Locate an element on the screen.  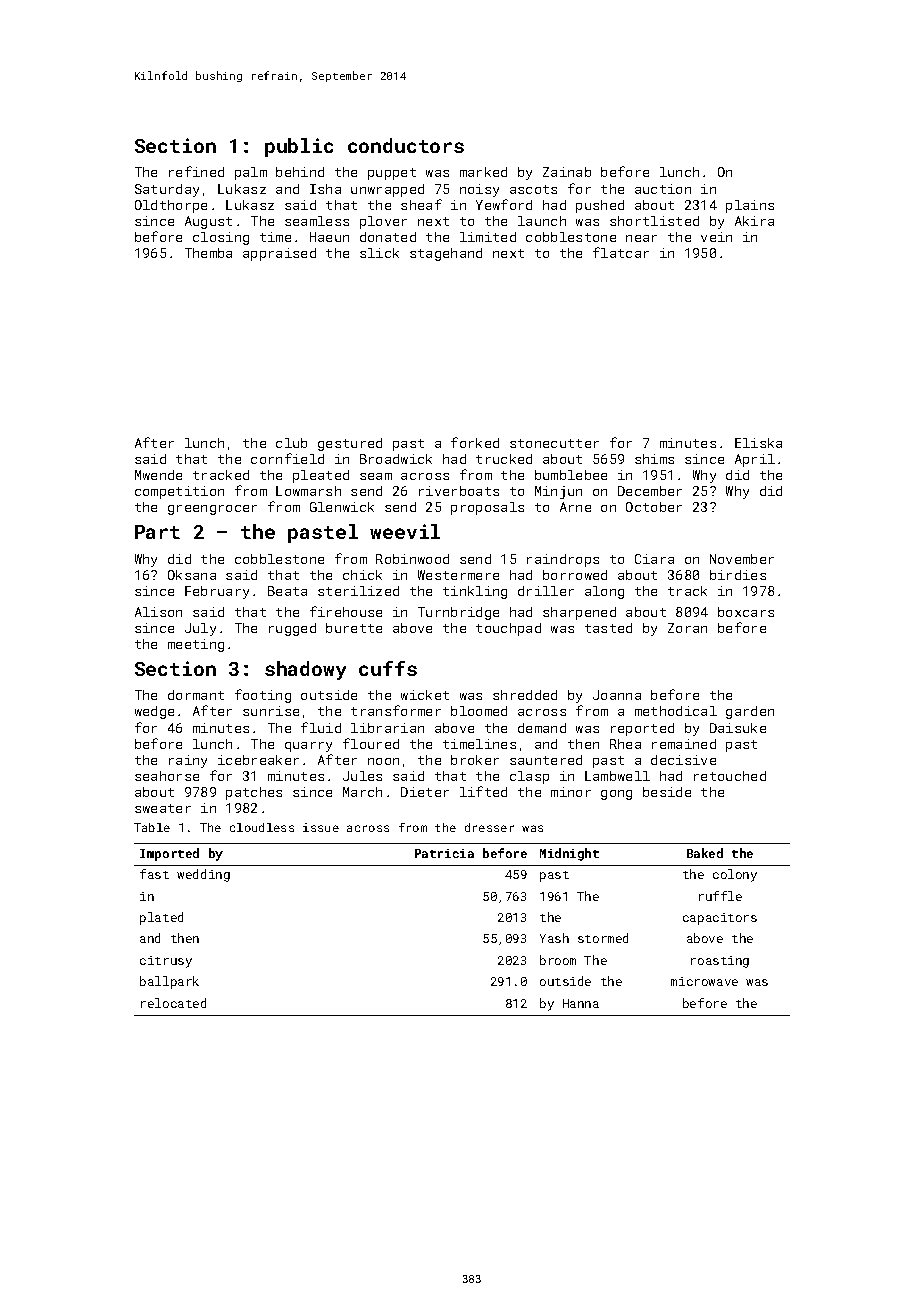
ballpark is located at coordinates (169, 982).
